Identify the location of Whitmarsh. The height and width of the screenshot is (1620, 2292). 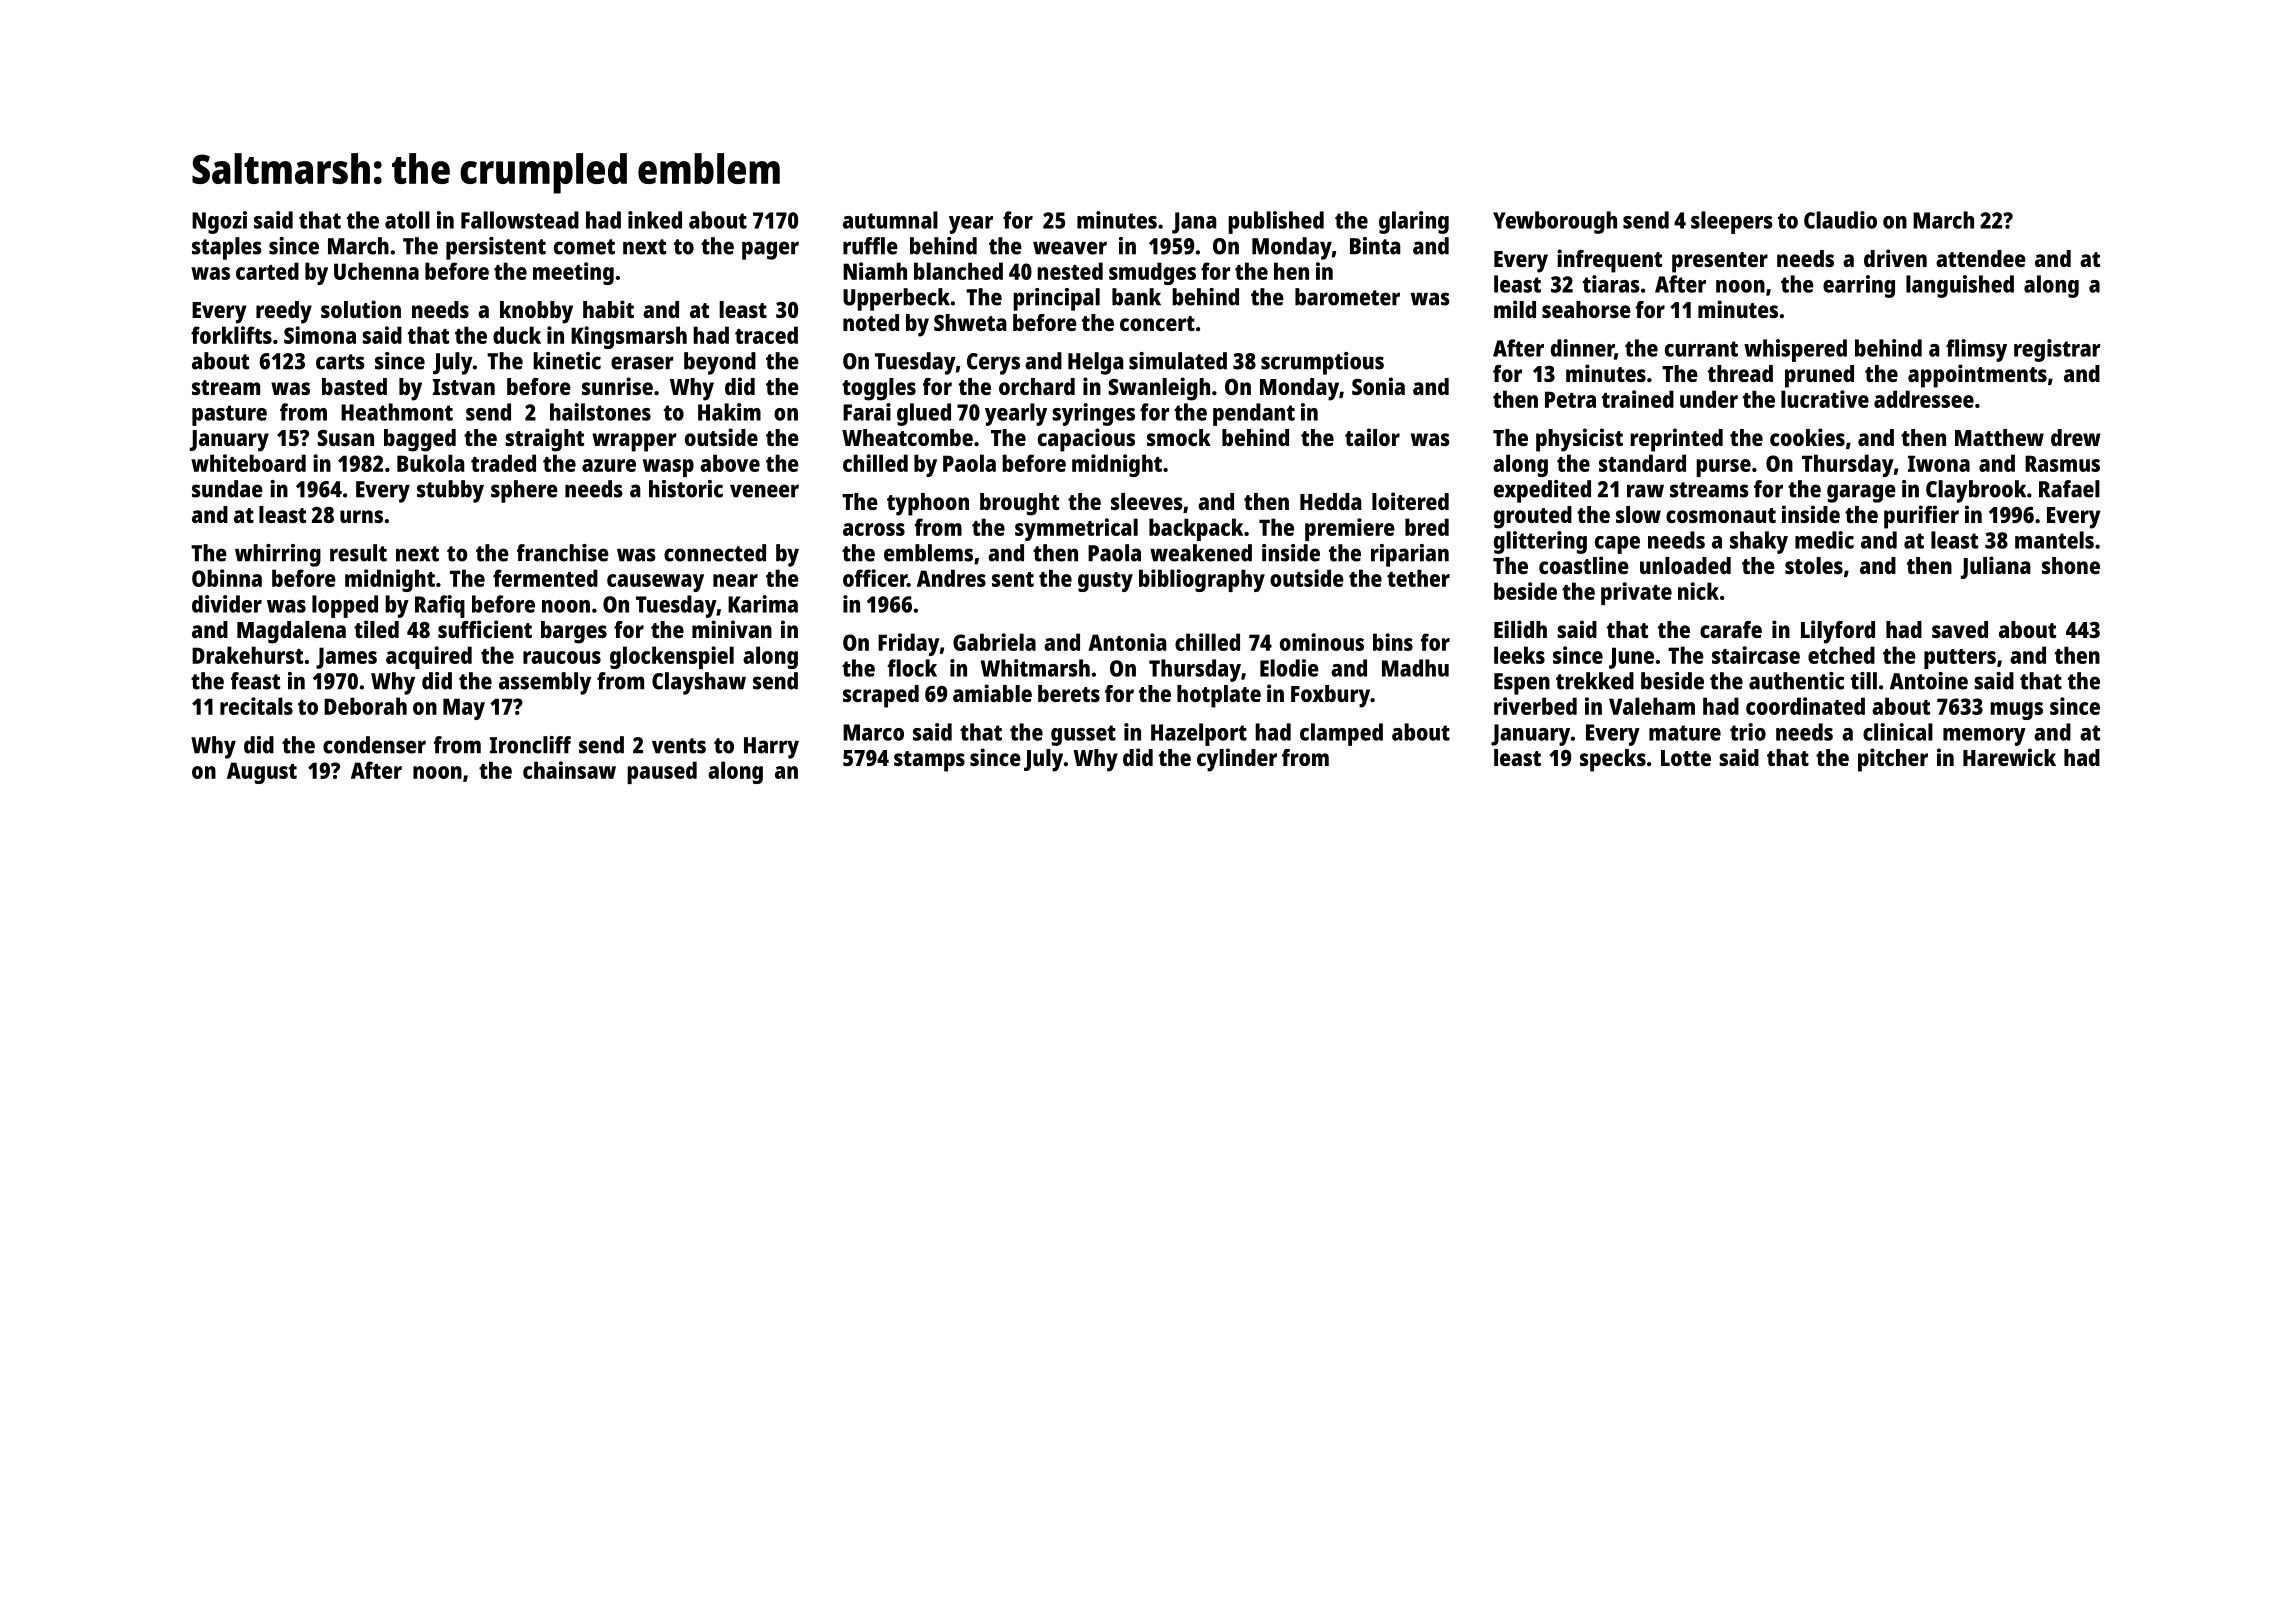
(1035, 668).
